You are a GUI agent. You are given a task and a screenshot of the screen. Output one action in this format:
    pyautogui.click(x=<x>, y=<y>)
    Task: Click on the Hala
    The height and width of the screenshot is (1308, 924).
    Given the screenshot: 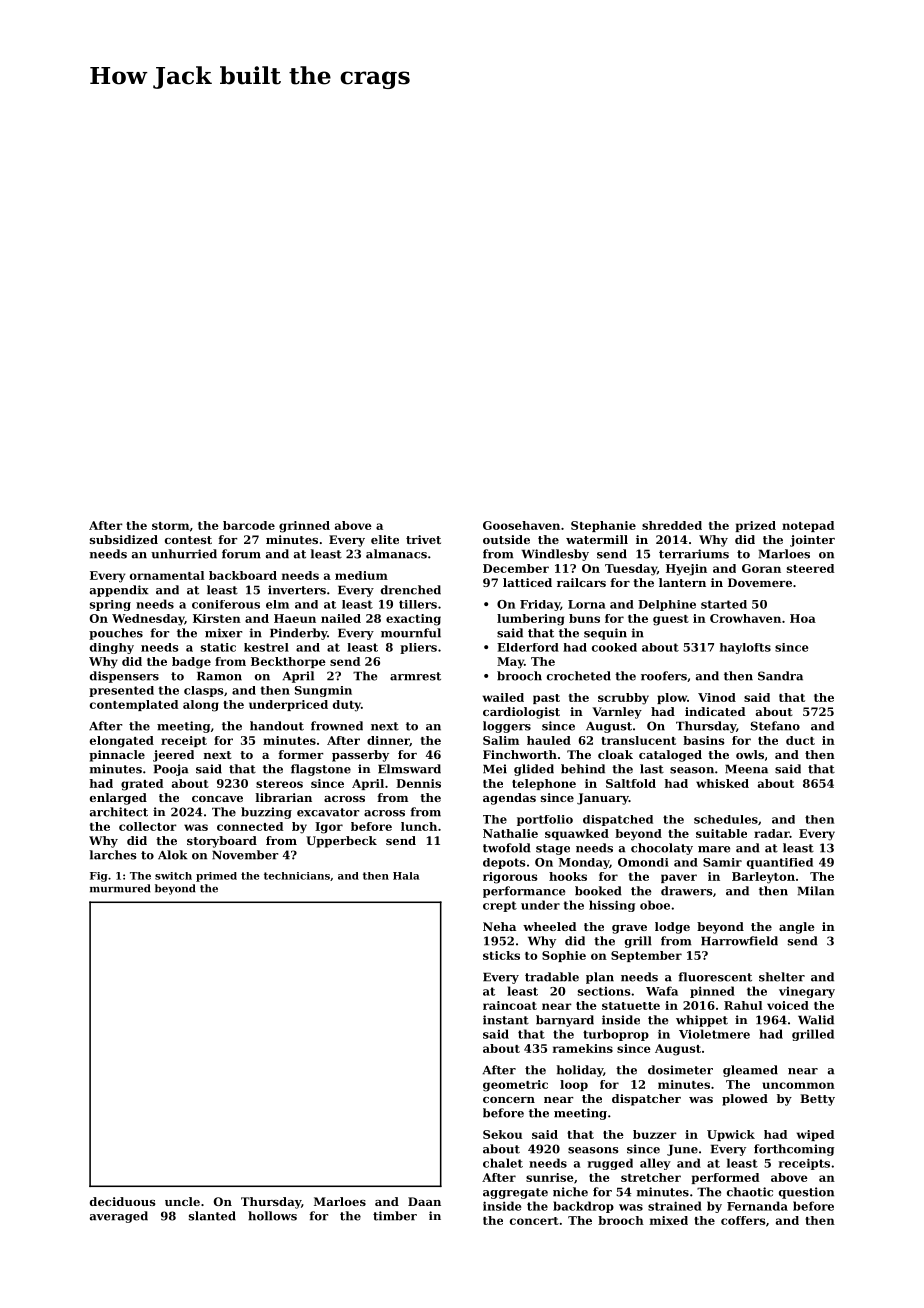 What is the action you would take?
    pyautogui.click(x=406, y=876)
